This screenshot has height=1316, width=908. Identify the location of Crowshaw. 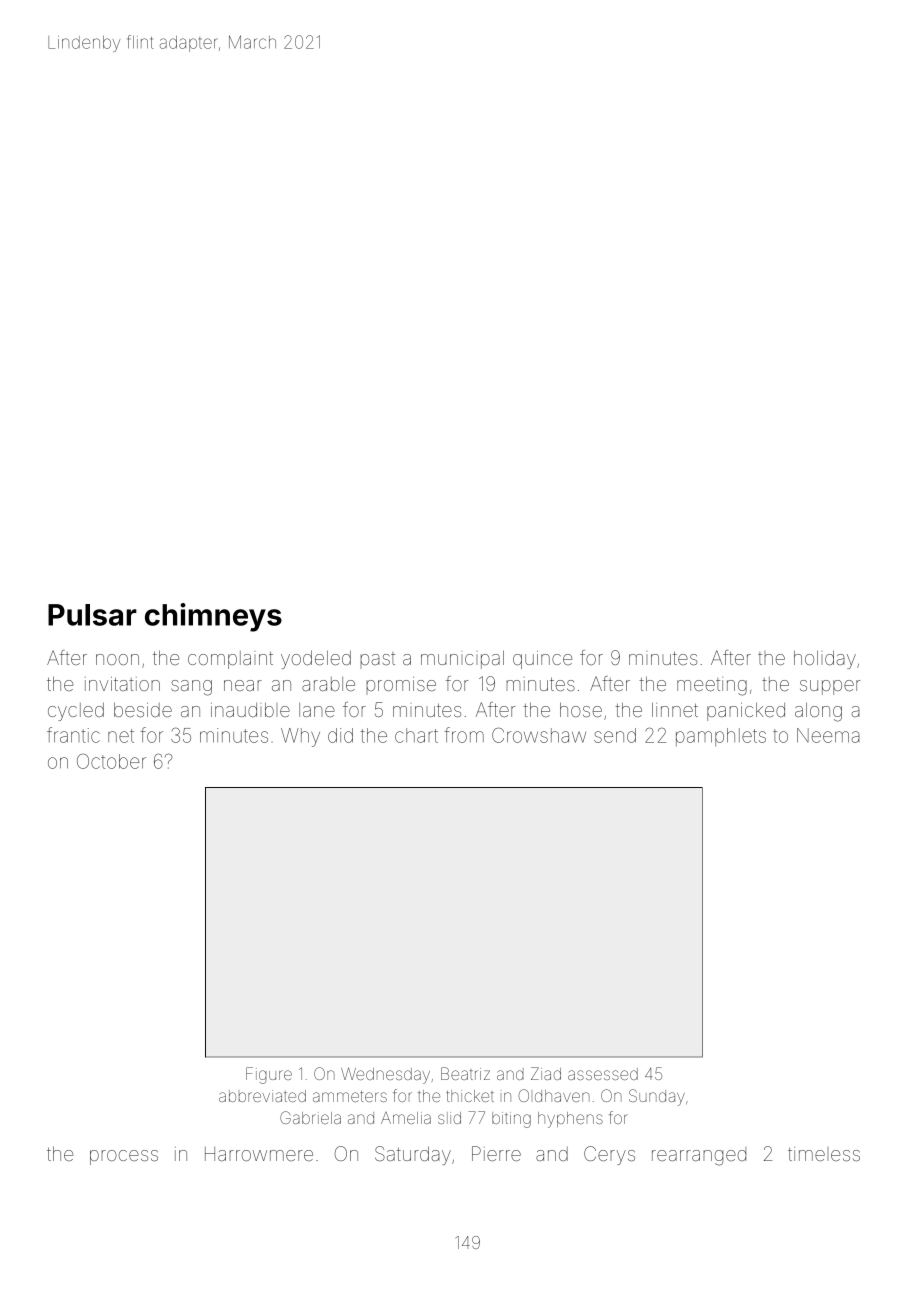
(539, 735).
